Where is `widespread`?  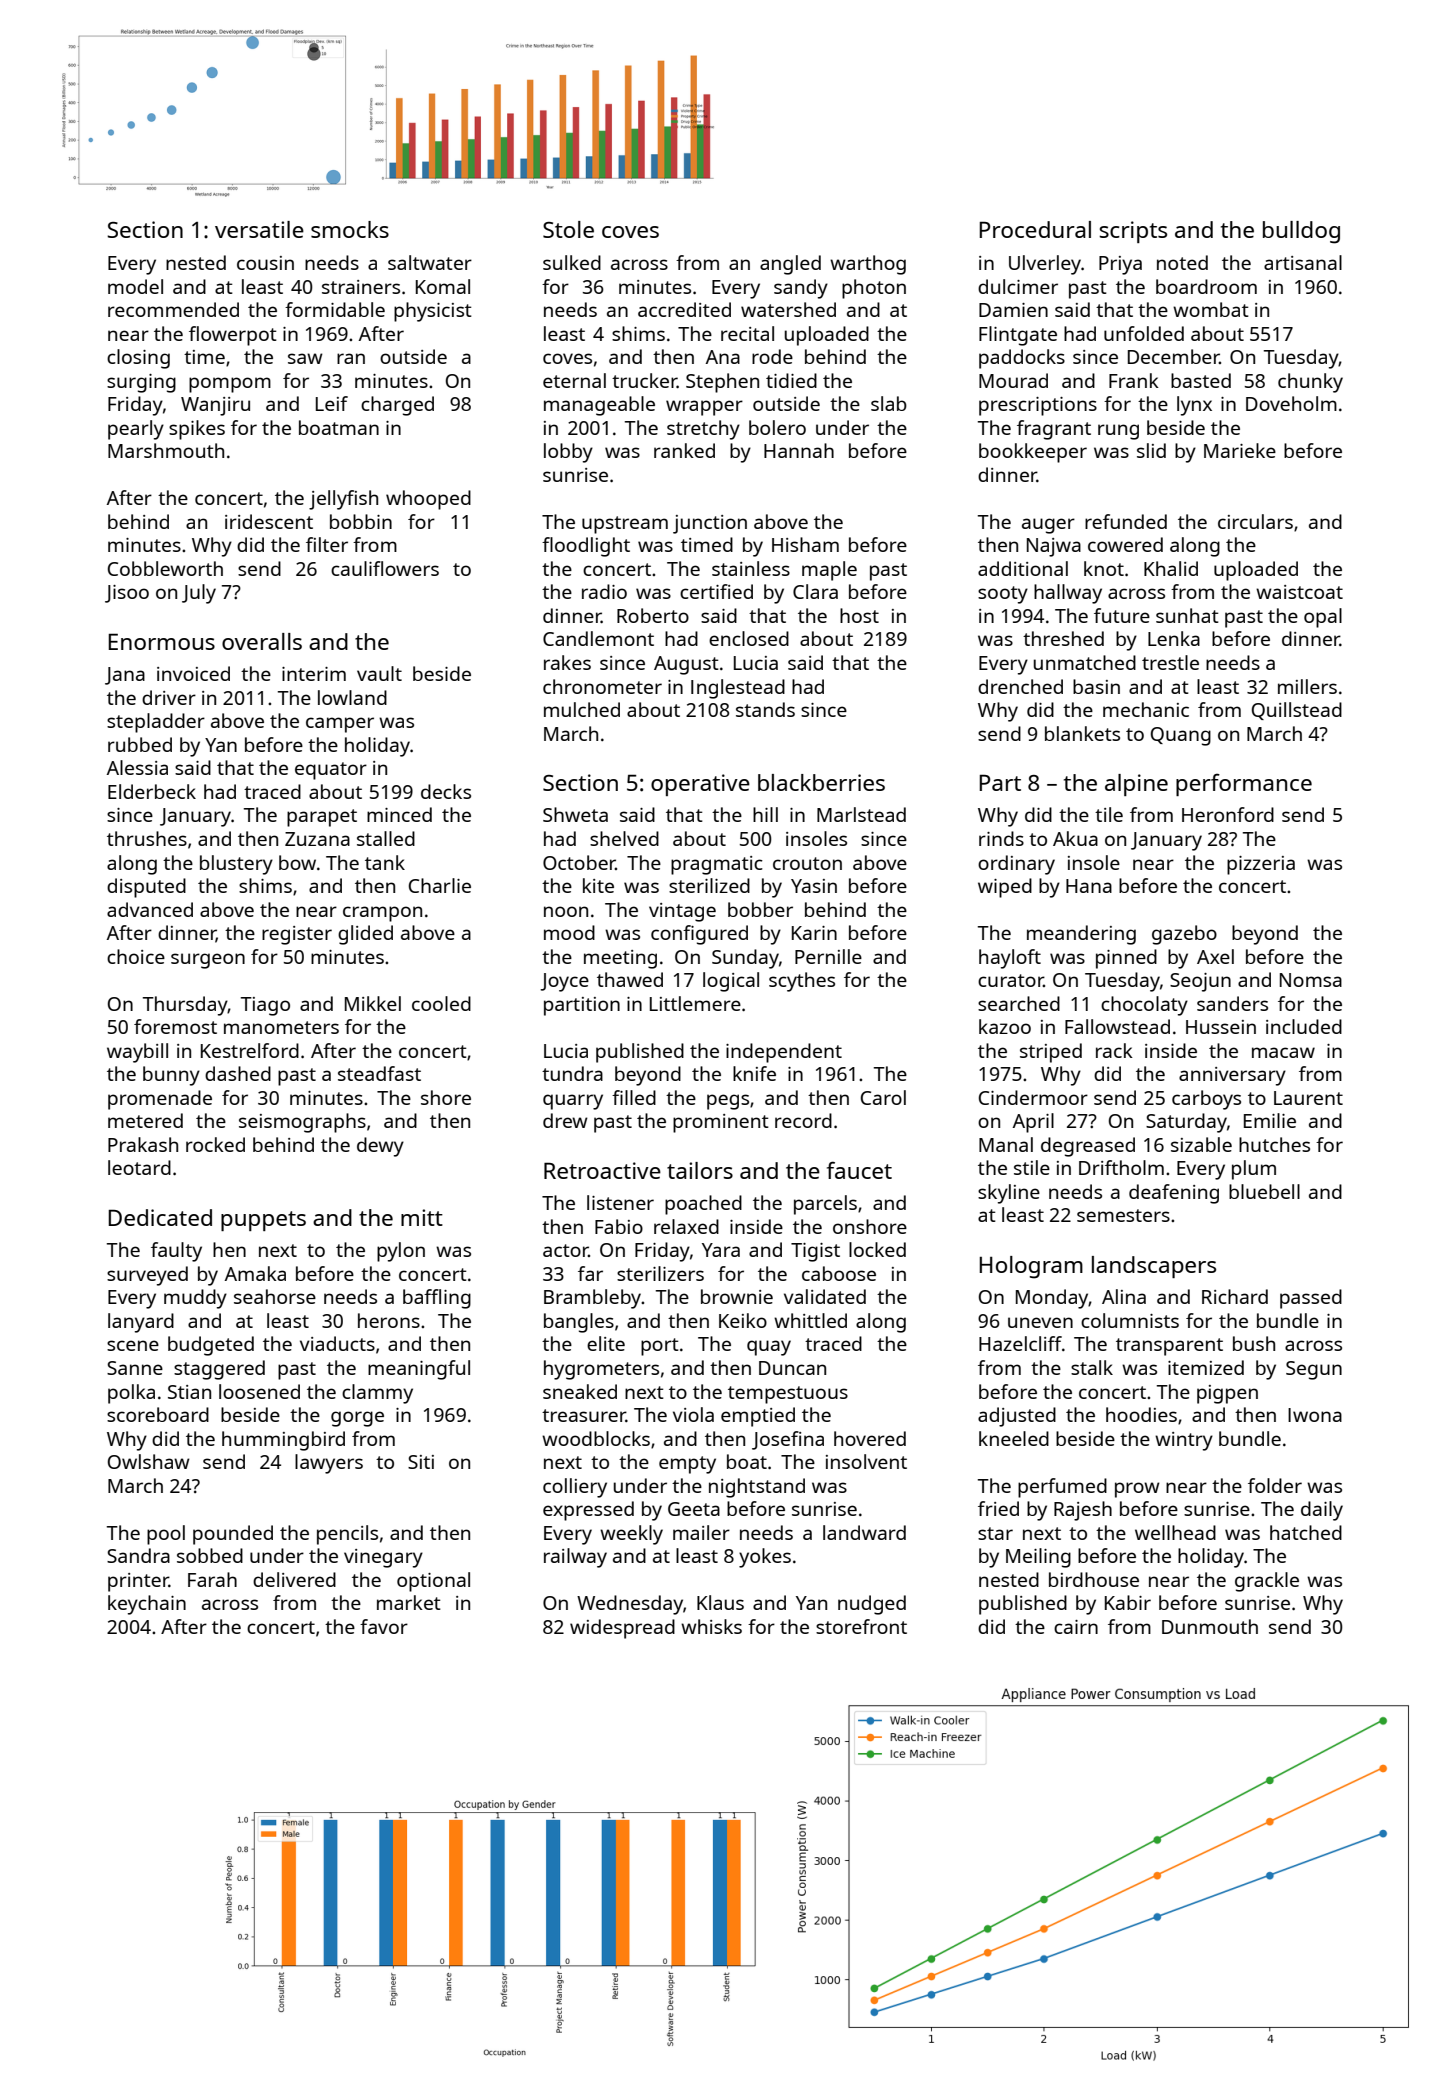
widespread is located at coordinates (622, 1629).
